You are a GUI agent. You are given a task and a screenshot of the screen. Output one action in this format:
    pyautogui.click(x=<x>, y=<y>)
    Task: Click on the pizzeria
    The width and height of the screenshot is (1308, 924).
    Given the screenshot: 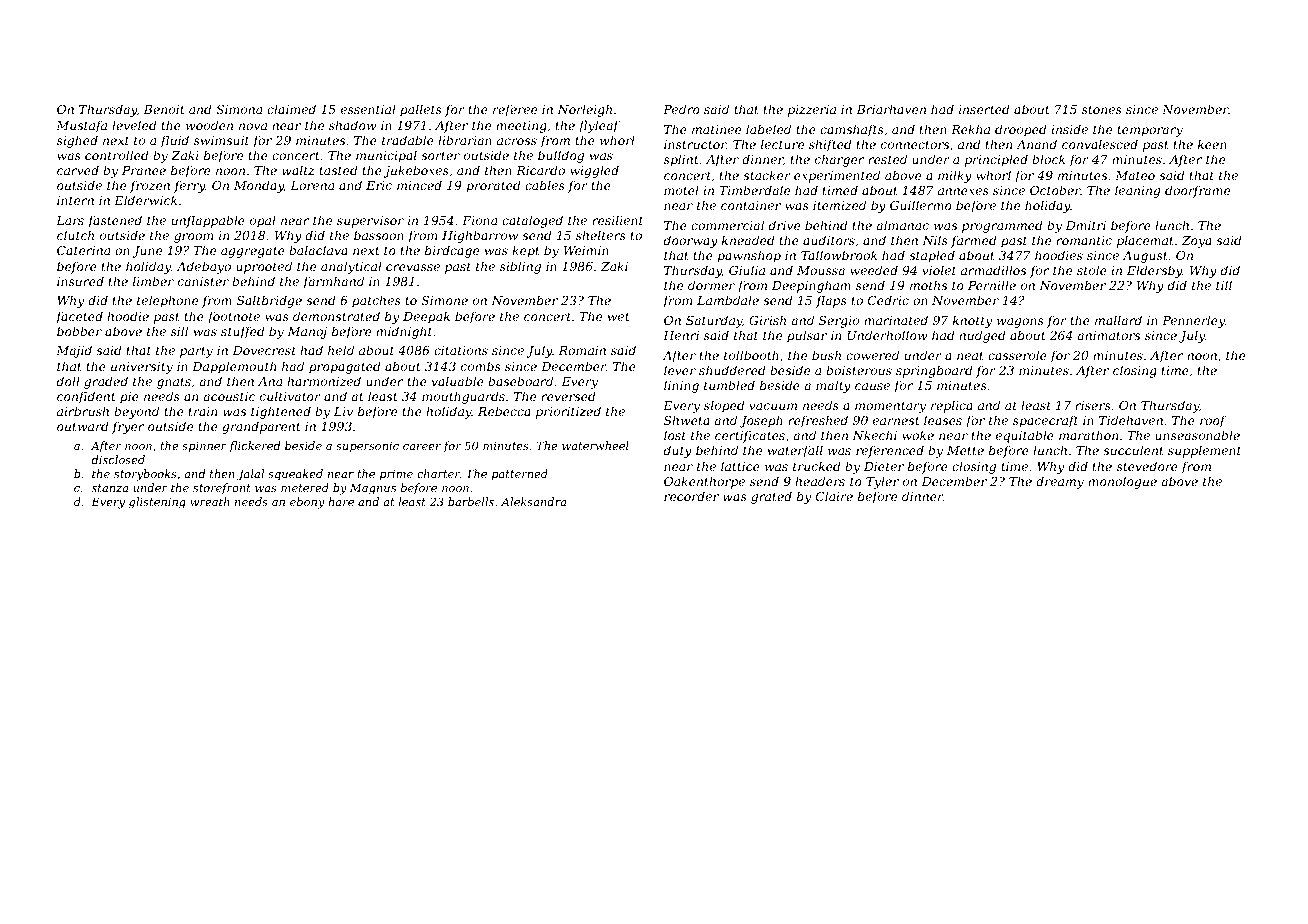 What is the action you would take?
    pyautogui.click(x=812, y=111)
